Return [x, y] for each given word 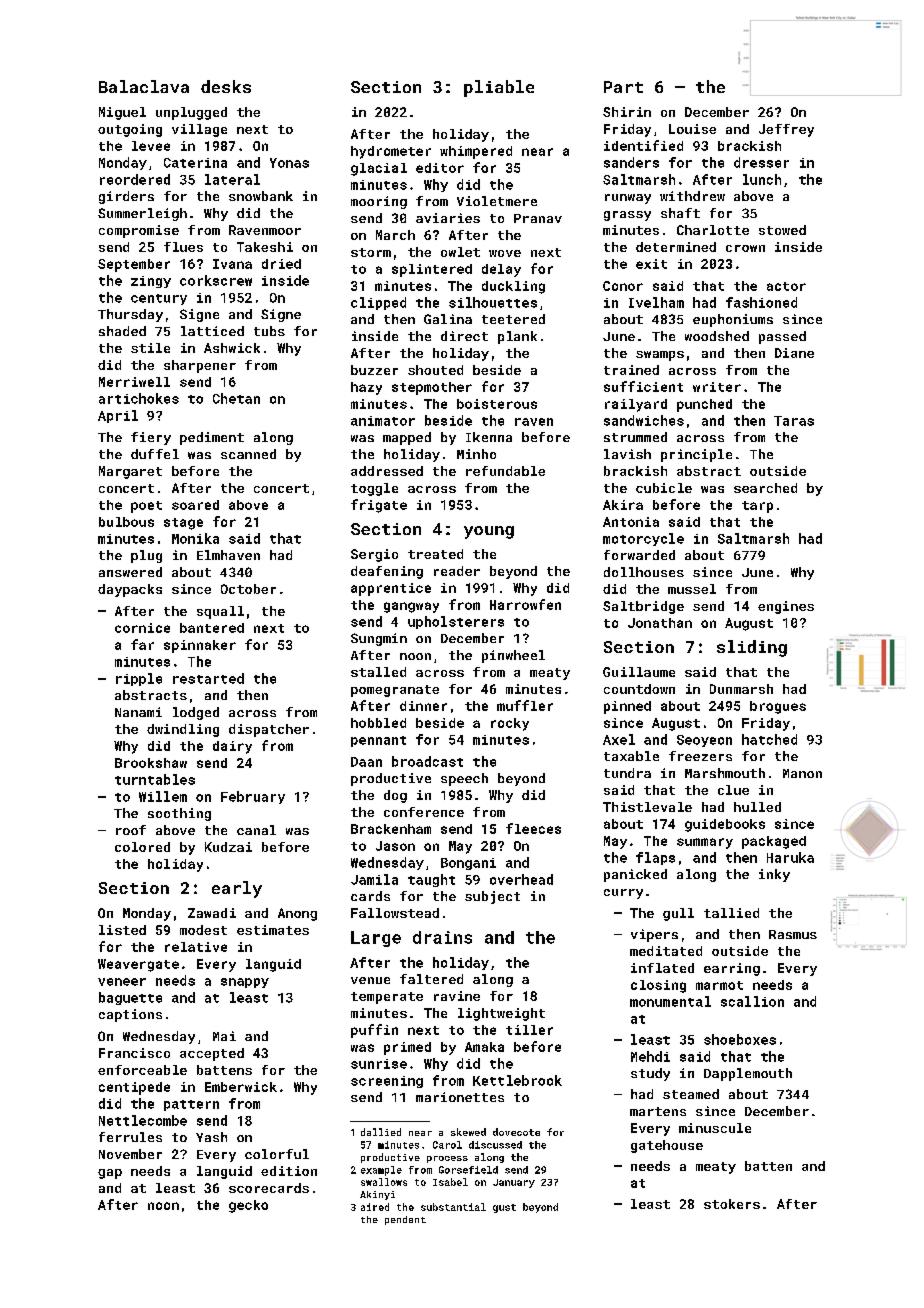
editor [440, 168]
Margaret [130, 472]
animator [383, 421]
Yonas [289, 163]
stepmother [432, 388]
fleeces [533, 828]
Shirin [627, 112]
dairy [232, 747]
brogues [778, 707]
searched [765, 488]
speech [464, 779]
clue [733, 790]
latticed [212, 331]
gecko [248, 1206]
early [237, 889]
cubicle [664, 488]
